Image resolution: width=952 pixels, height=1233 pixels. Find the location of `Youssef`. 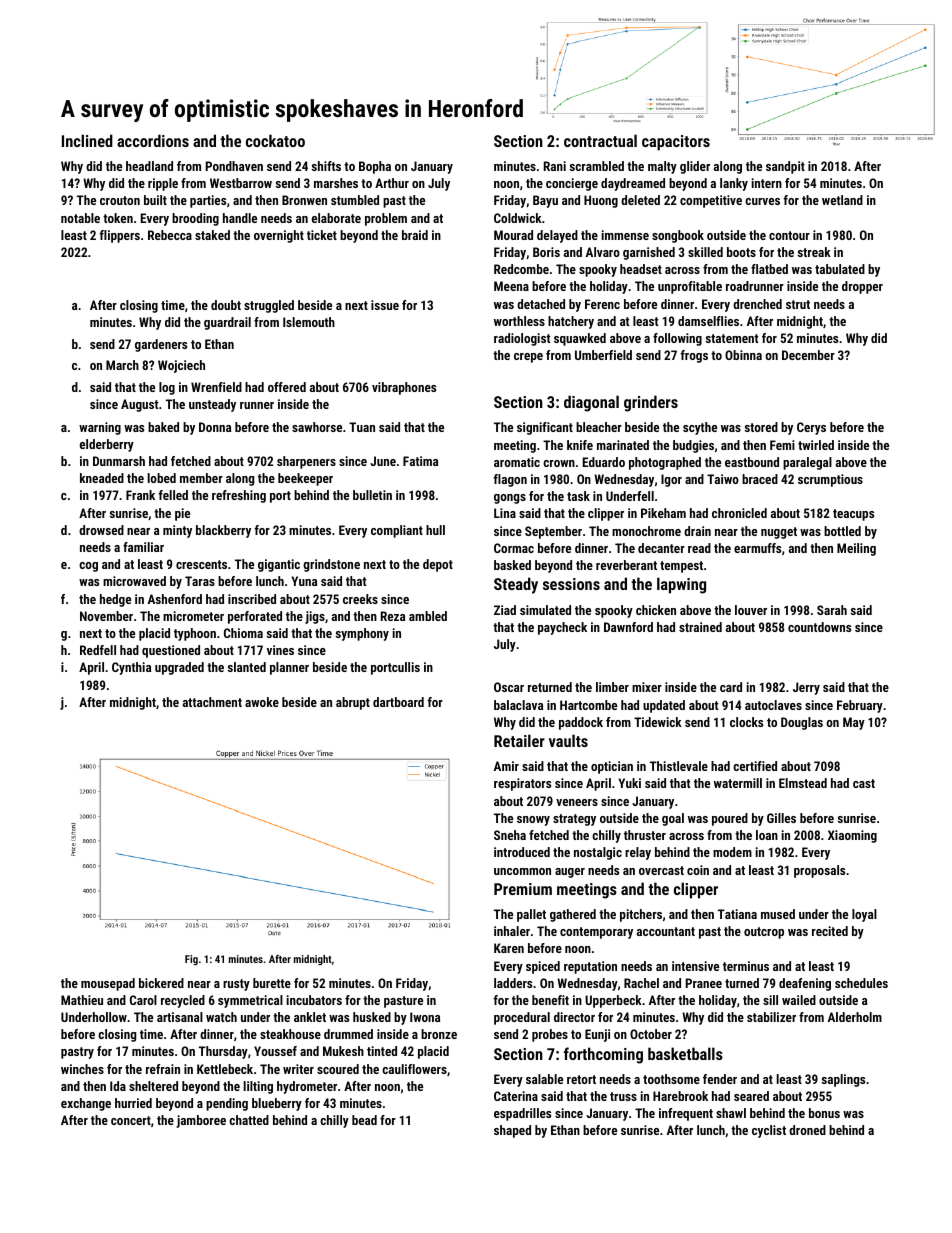

Youssef is located at coordinates (275, 1051).
